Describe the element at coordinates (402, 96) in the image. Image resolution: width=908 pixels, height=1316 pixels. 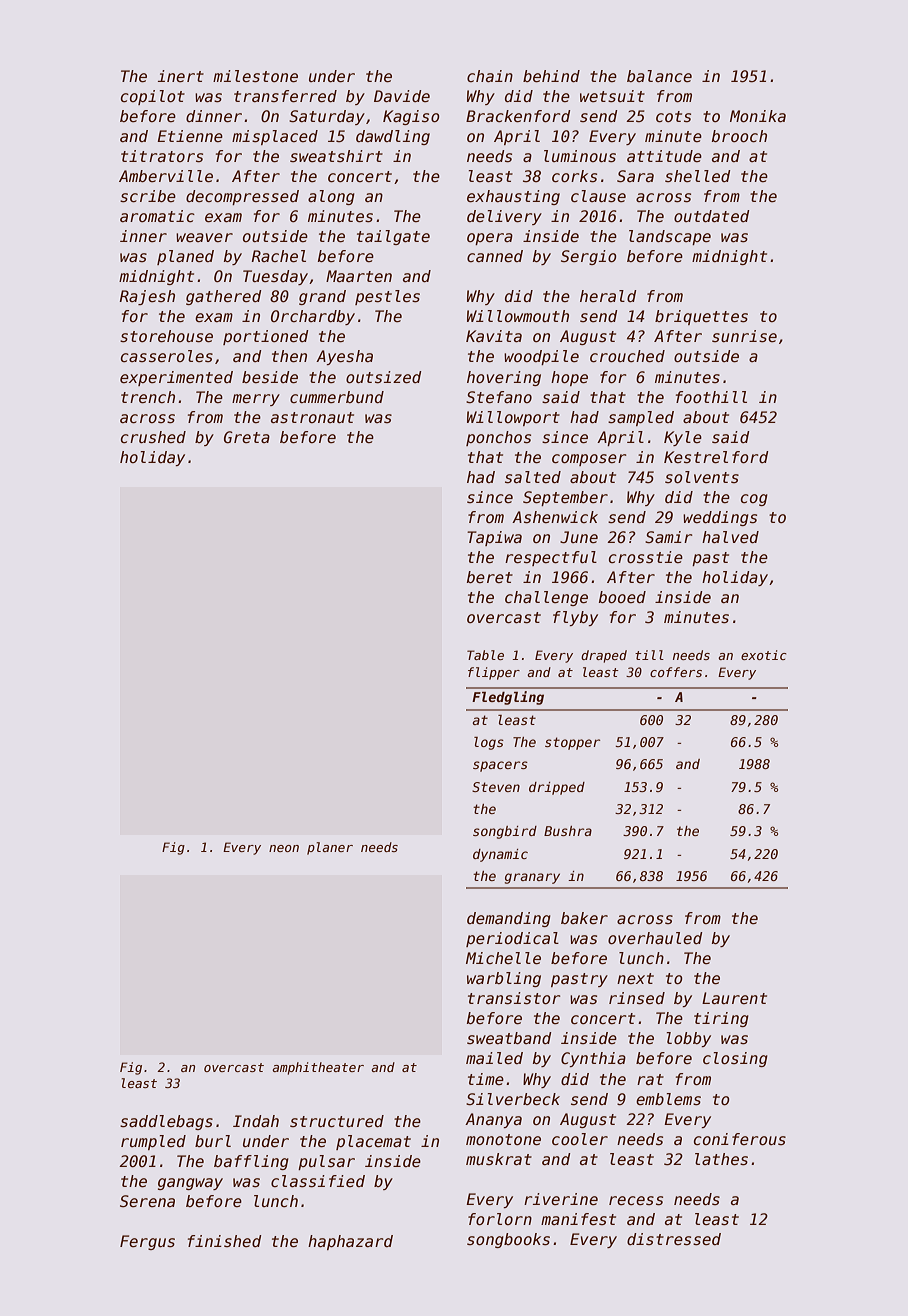
I see `Davide` at that location.
